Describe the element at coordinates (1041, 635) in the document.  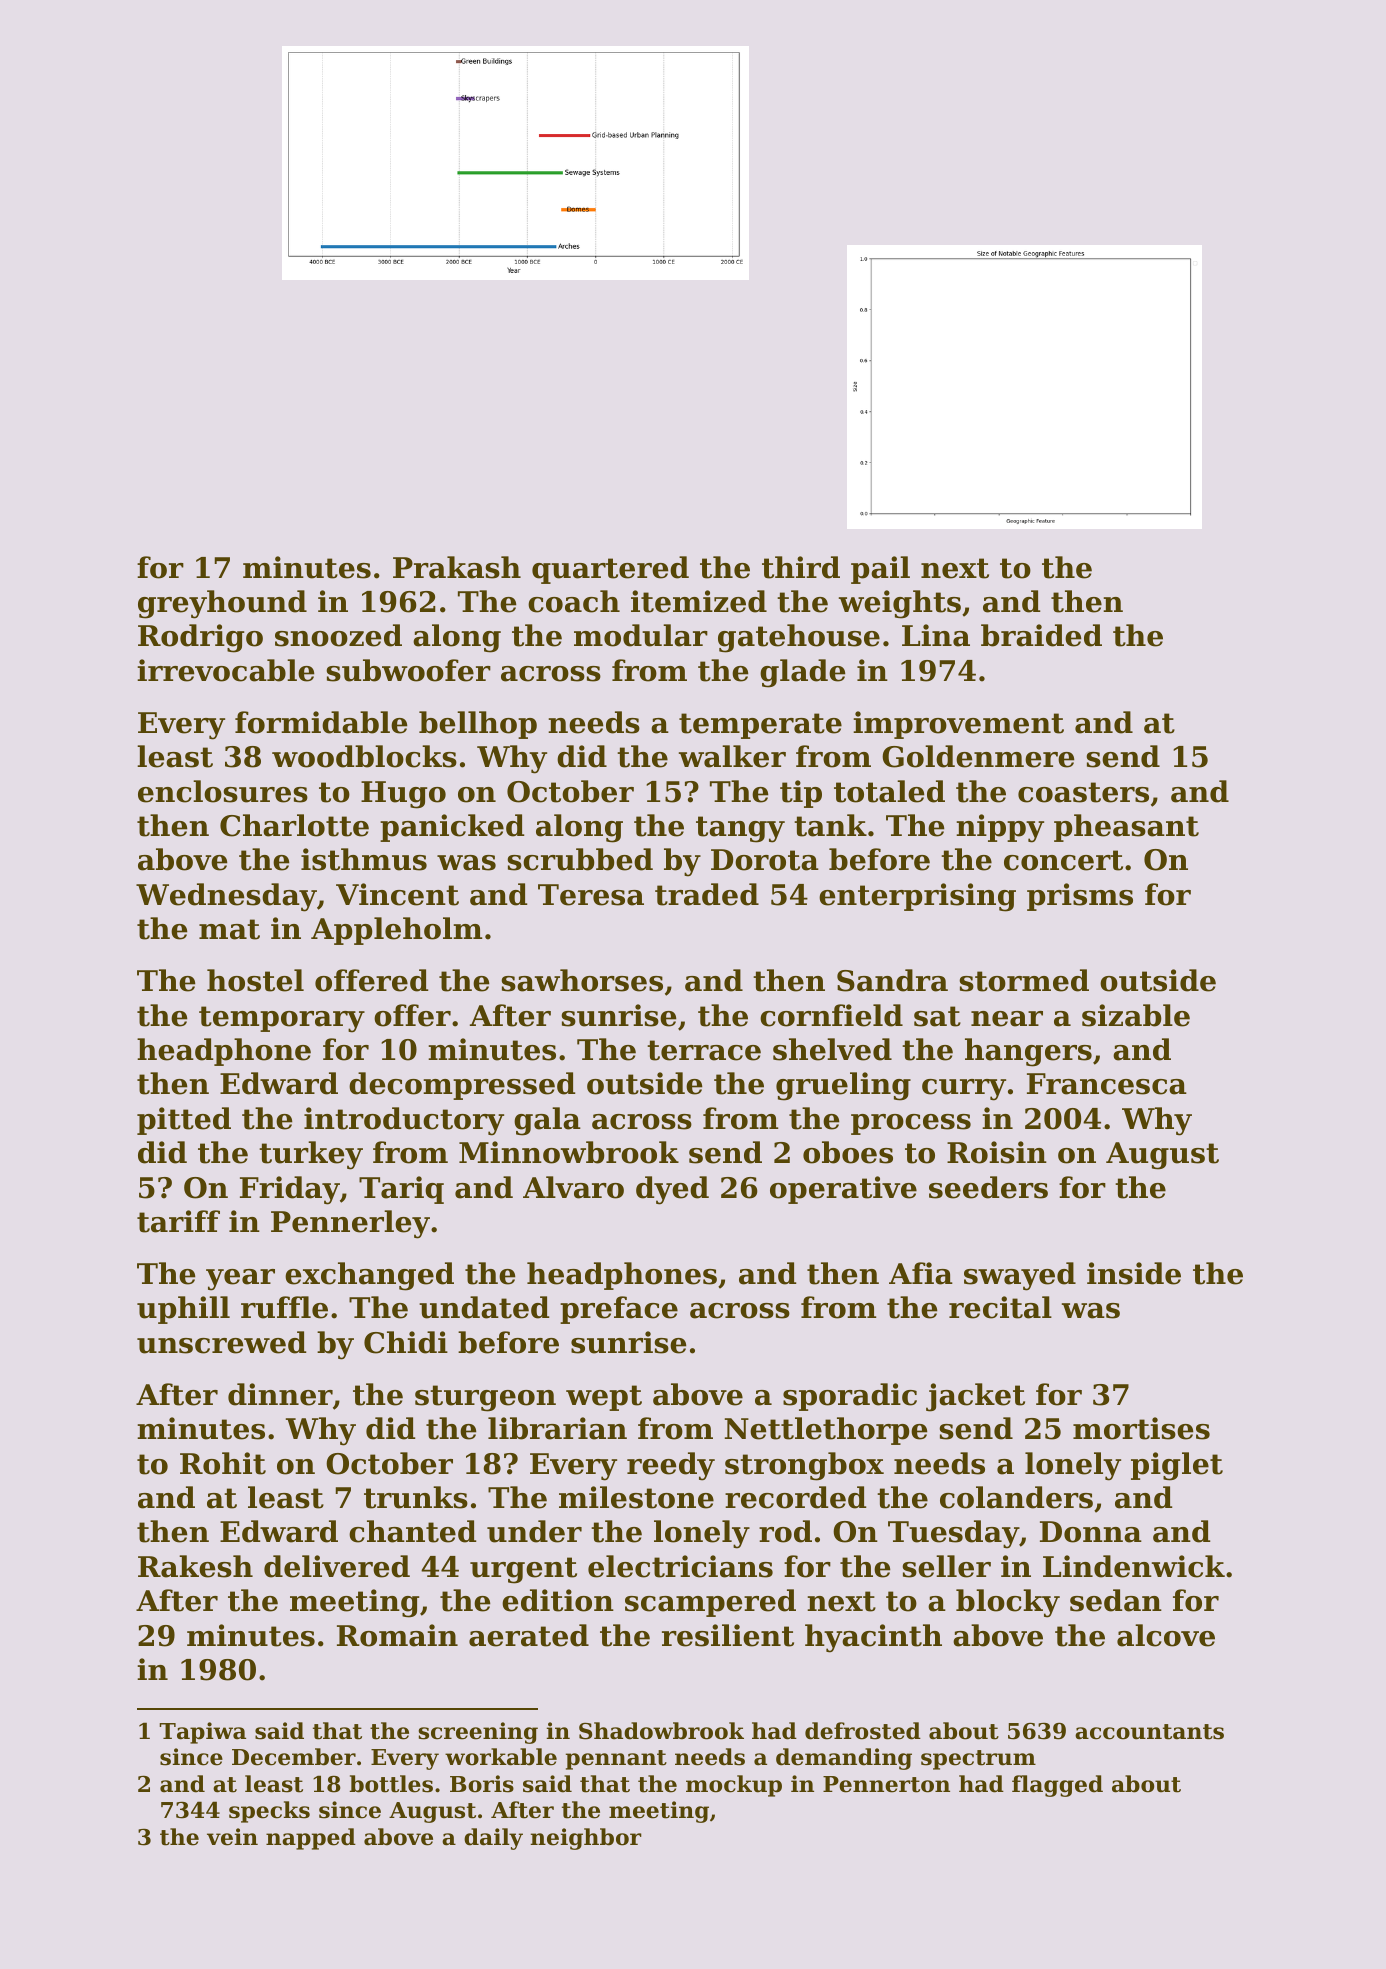
I see `braided` at that location.
